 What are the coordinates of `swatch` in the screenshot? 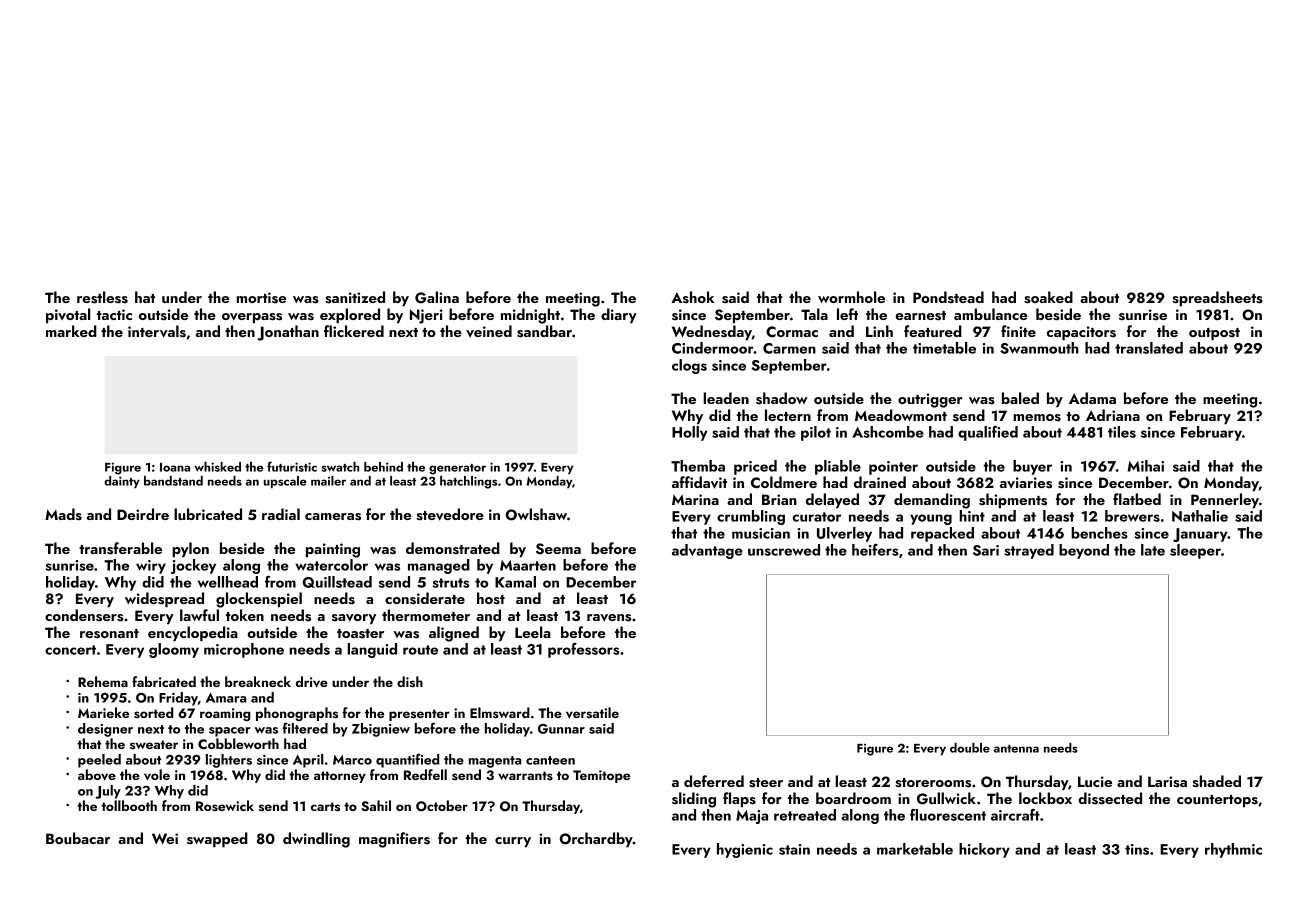 It's located at (340, 467).
